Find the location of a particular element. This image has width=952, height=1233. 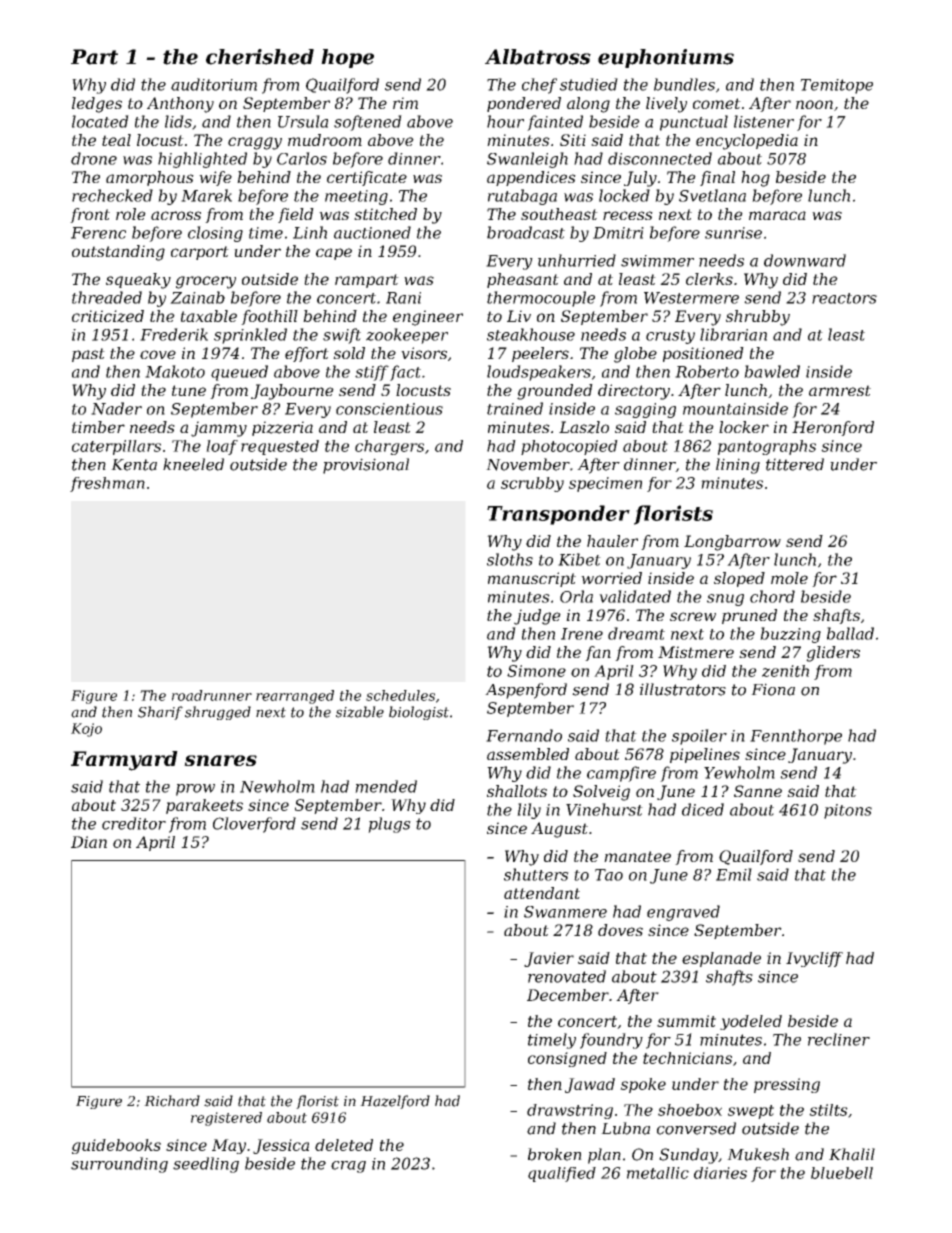

hog is located at coordinates (755, 179).
